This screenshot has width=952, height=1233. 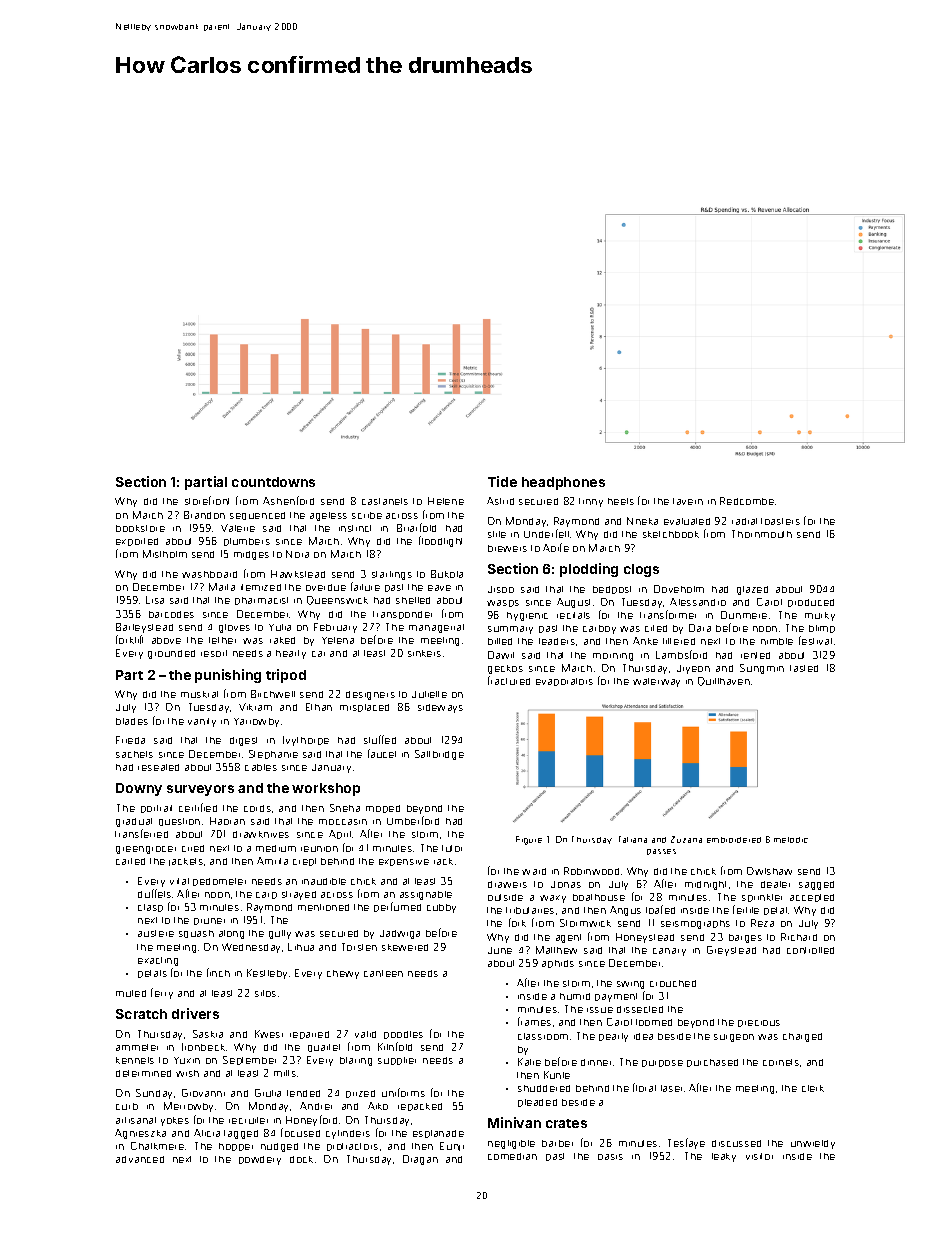 What do you see at coordinates (780, 521) in the screenshot?
I see `toasters` at bounding box center [780, 521].
